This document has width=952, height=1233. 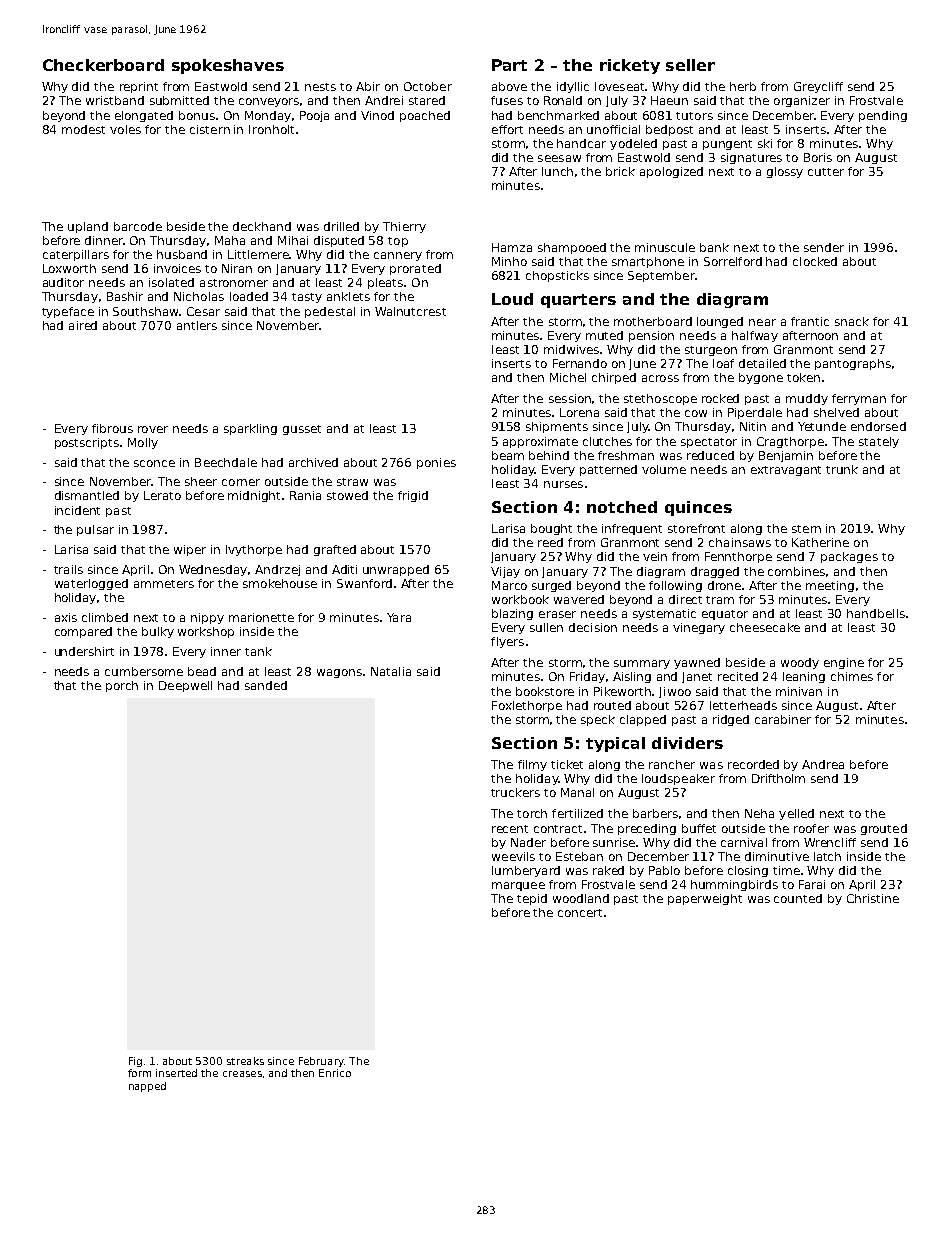 What do you see at coordinates (228, 66) in the document?
I see `spokeshaves` at bounding box center [228, 66].
